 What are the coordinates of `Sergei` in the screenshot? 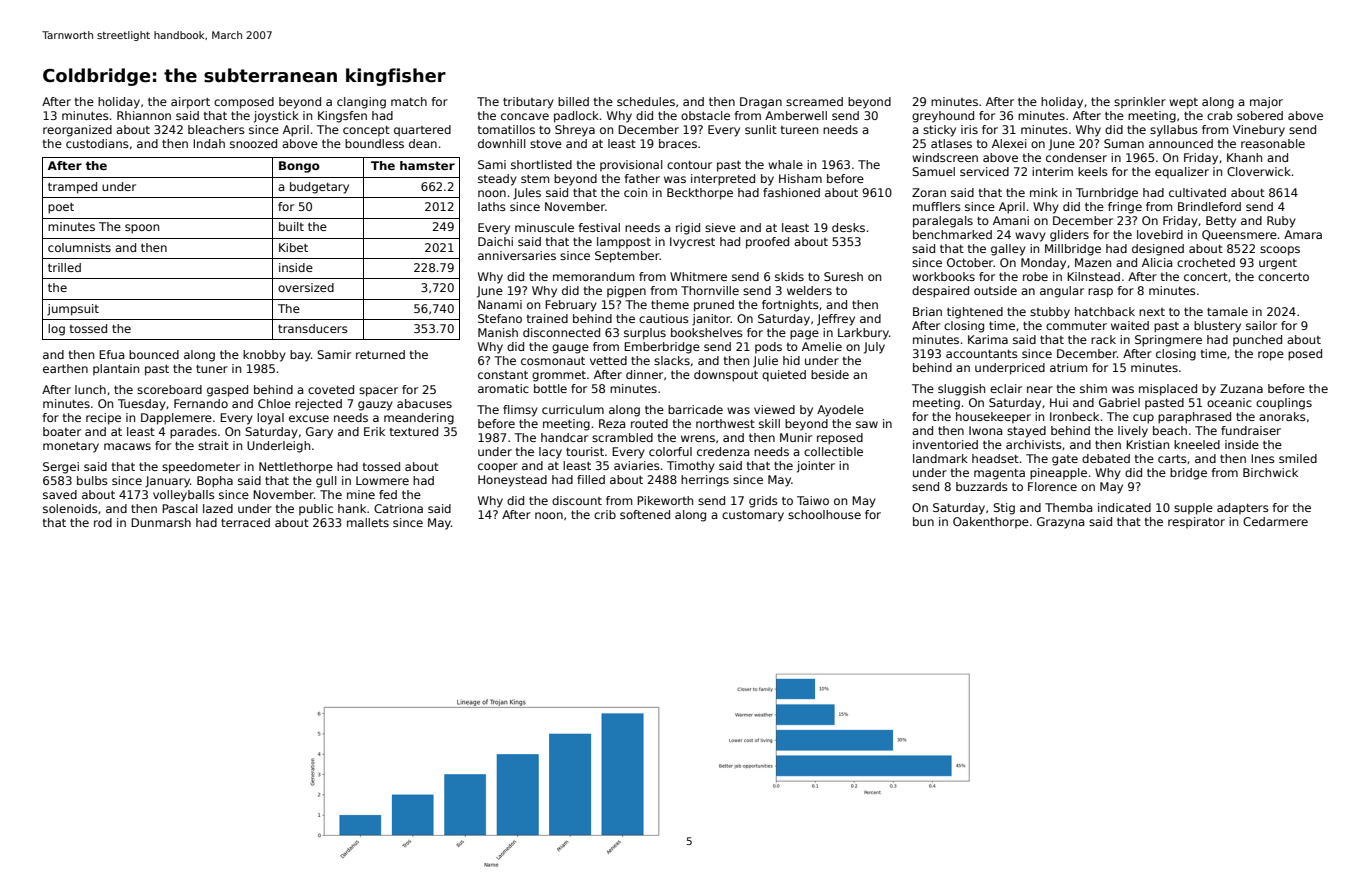 It's located at (61, 468).
